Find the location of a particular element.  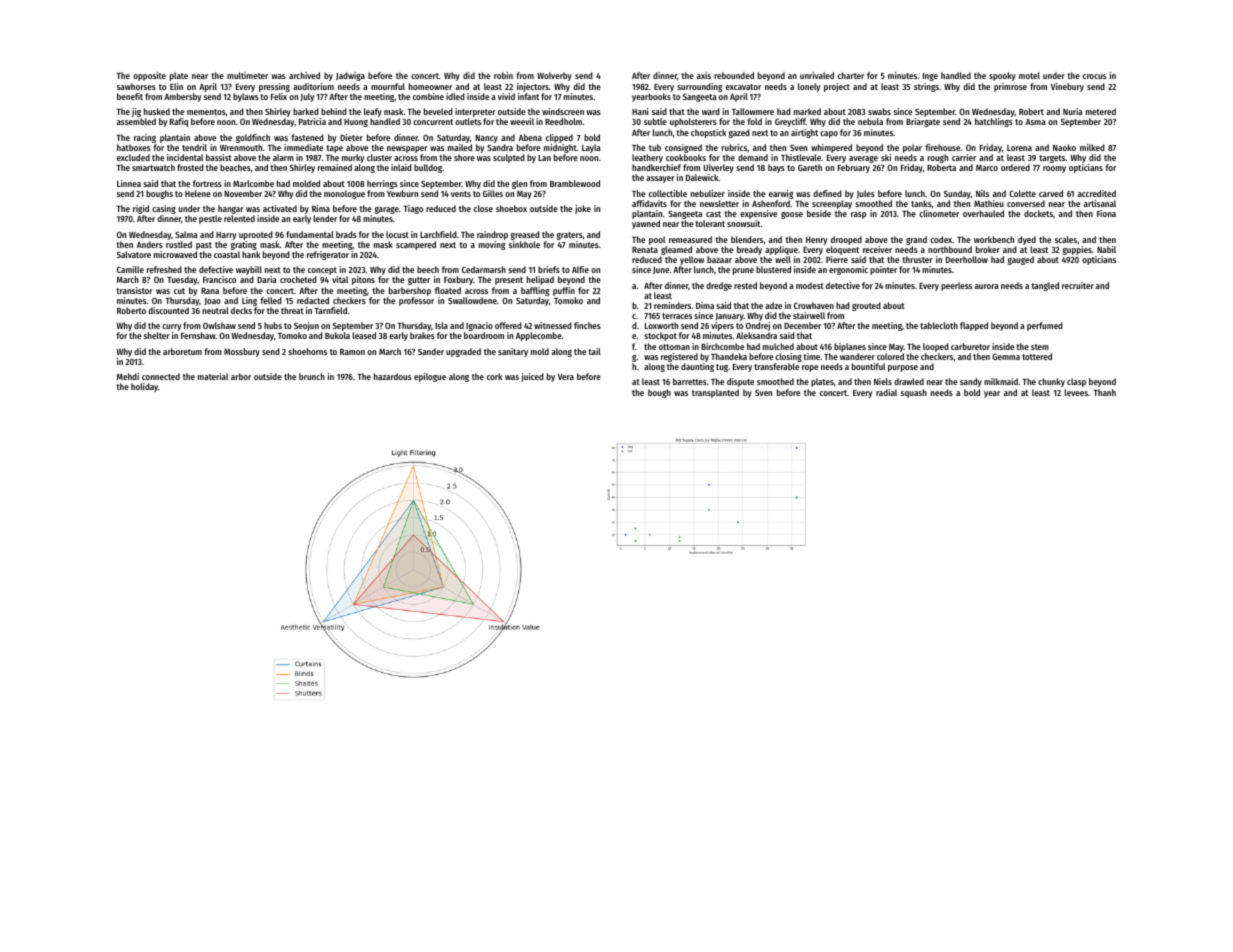

midnight is located at coordinates (560, 148).
